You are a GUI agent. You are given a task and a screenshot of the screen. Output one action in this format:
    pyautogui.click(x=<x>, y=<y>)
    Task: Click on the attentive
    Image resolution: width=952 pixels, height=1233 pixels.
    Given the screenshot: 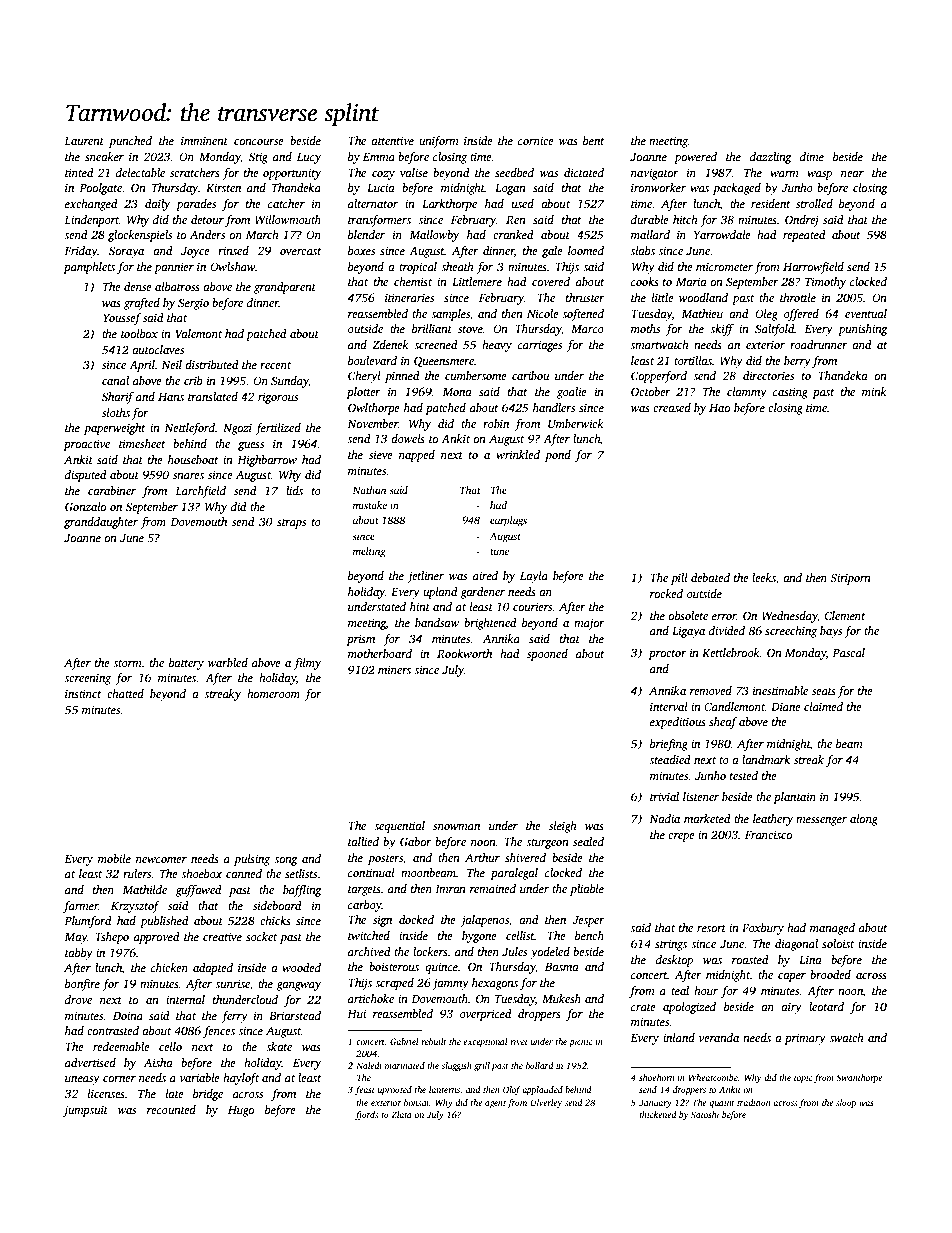 What is the action you would take?
    pyautogui.click(x=392, y=140)
